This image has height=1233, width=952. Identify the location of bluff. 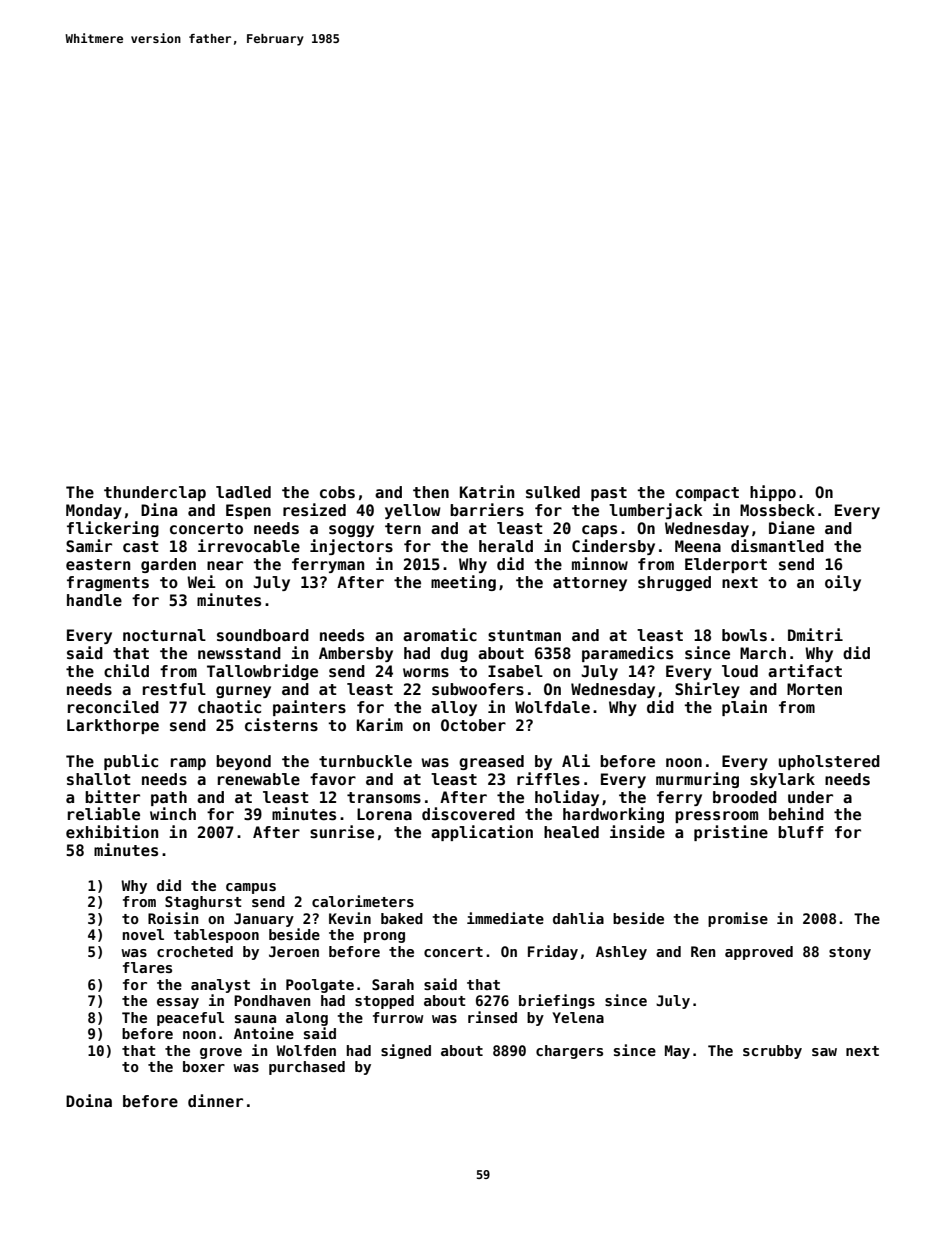
(801, 832).
